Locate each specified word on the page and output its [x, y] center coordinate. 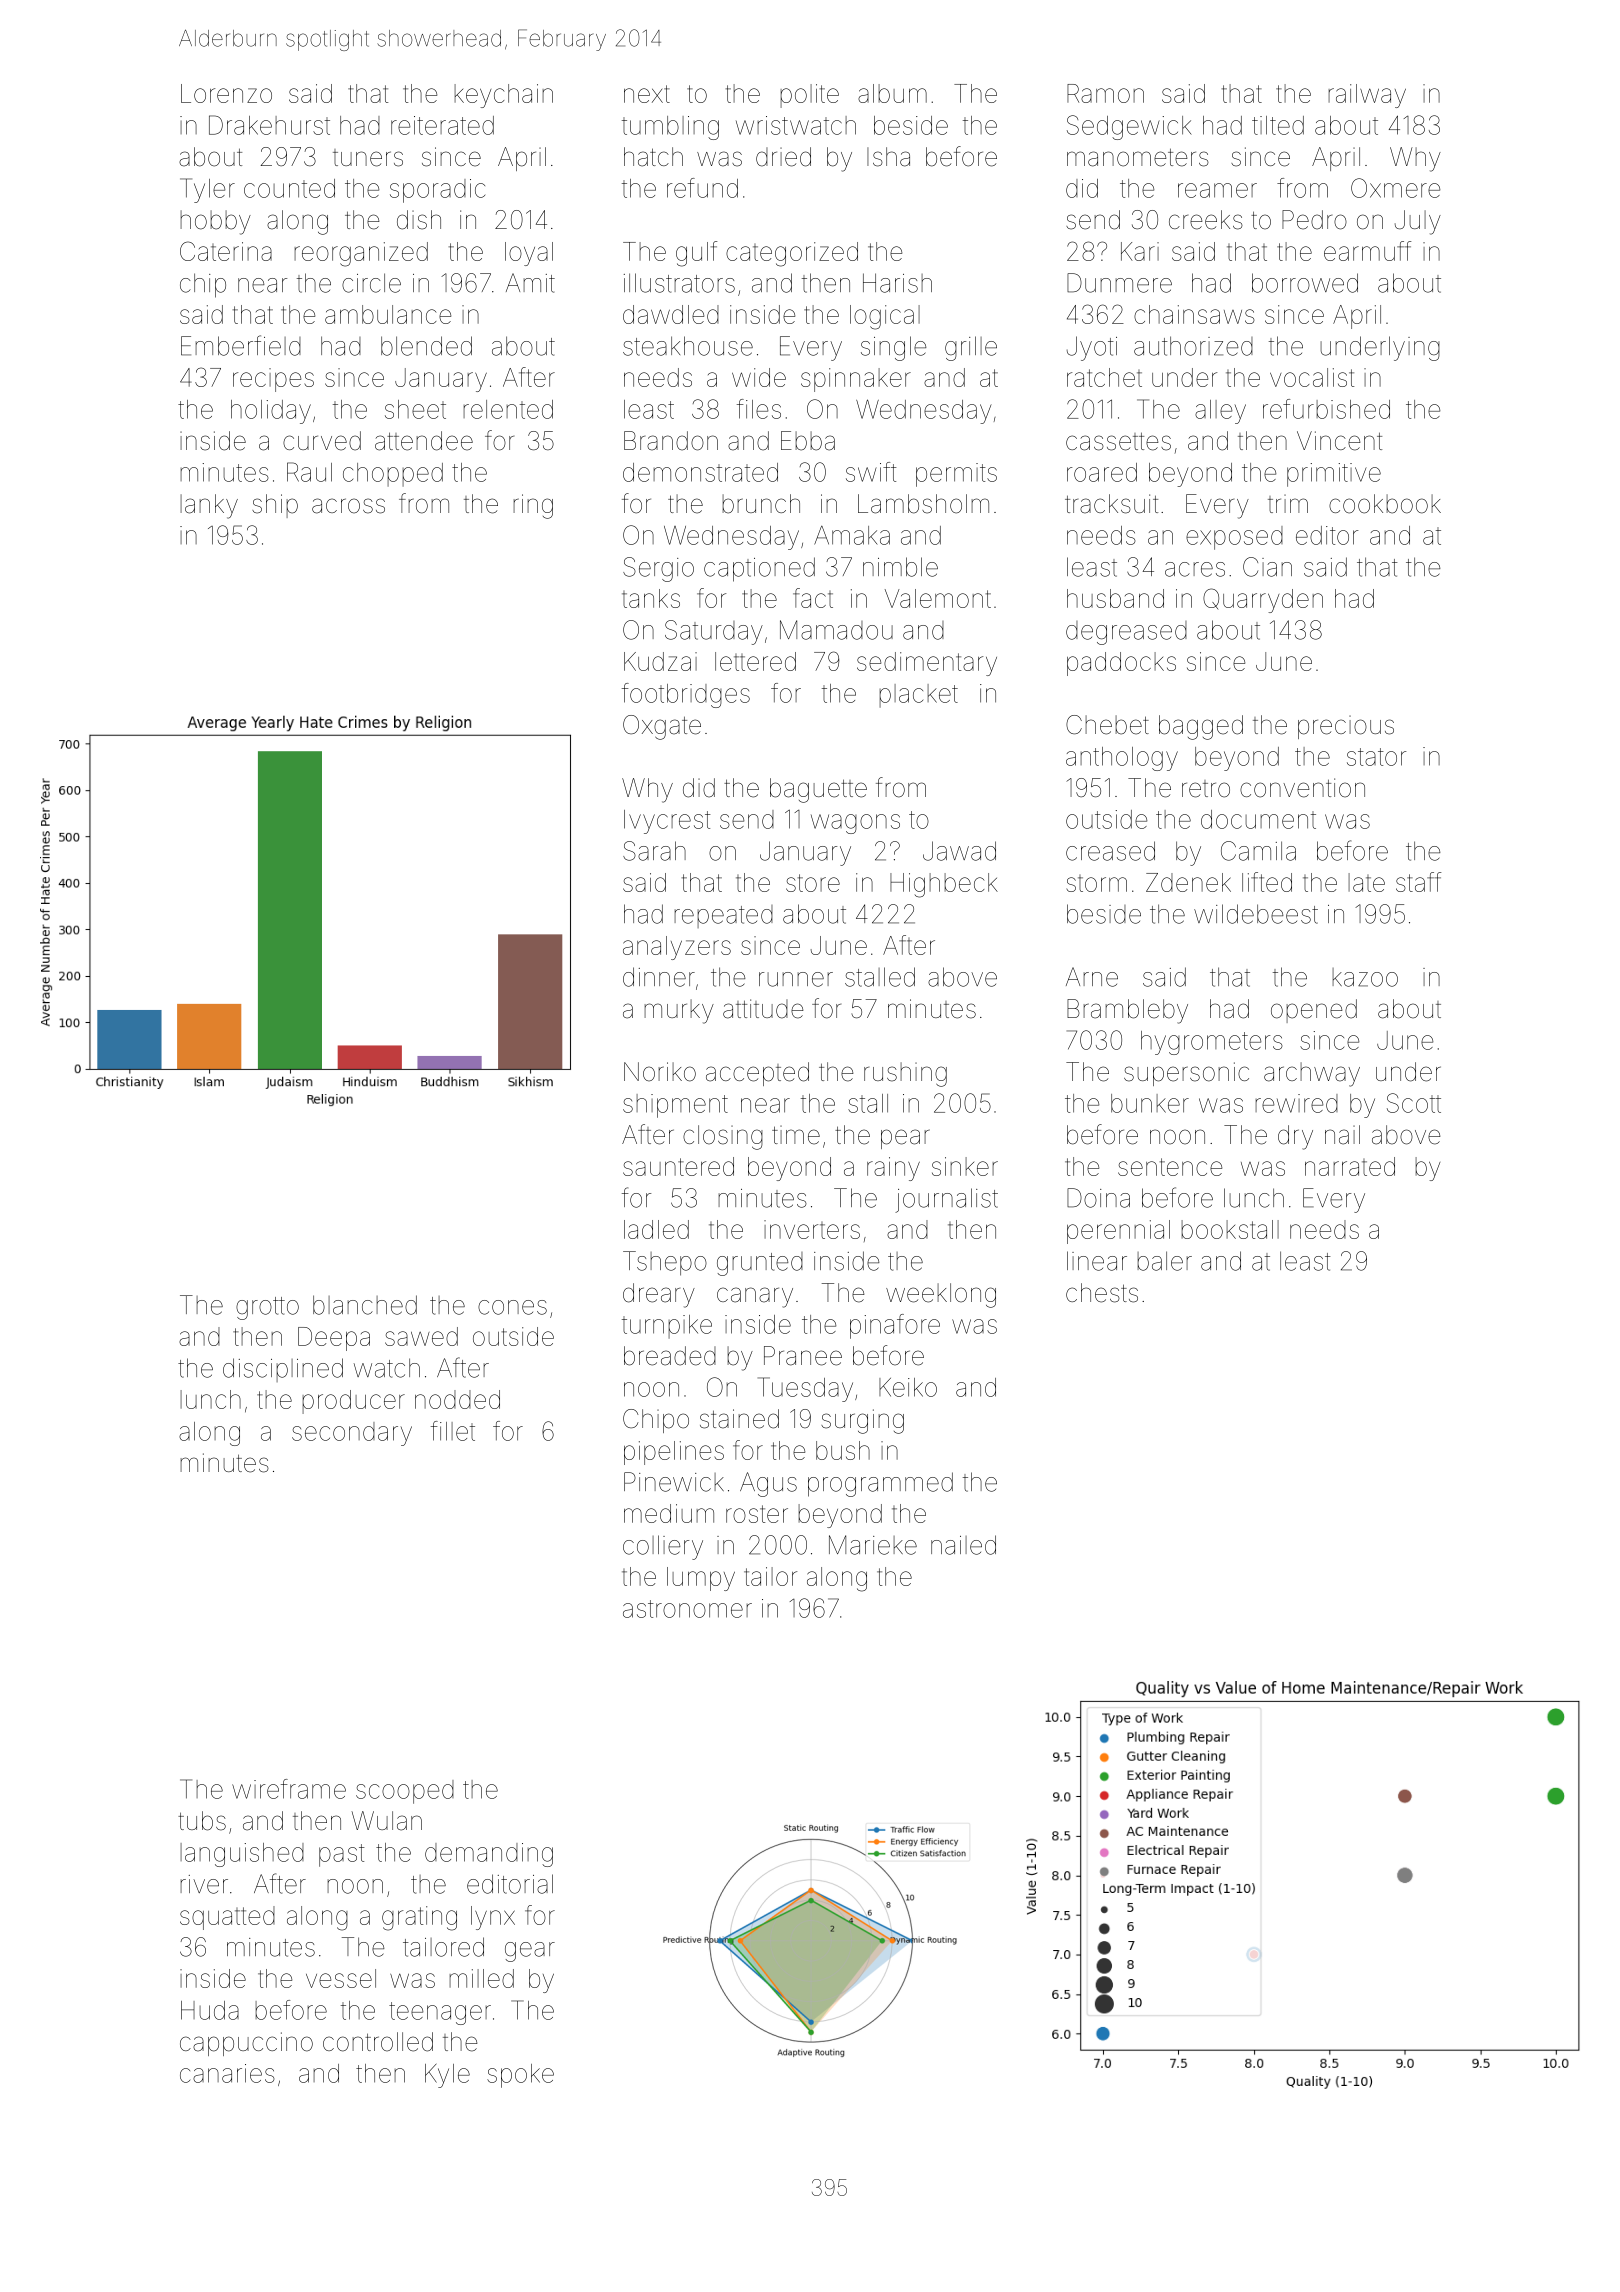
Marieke [873, 1545]
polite [809, 96]
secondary [352, 1434]
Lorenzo [226, 93]
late [1366, 882]
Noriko [660, 1072]
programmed [880, 1484]
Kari [1140, 251]
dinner [659, 977]
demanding [489, 1855]
